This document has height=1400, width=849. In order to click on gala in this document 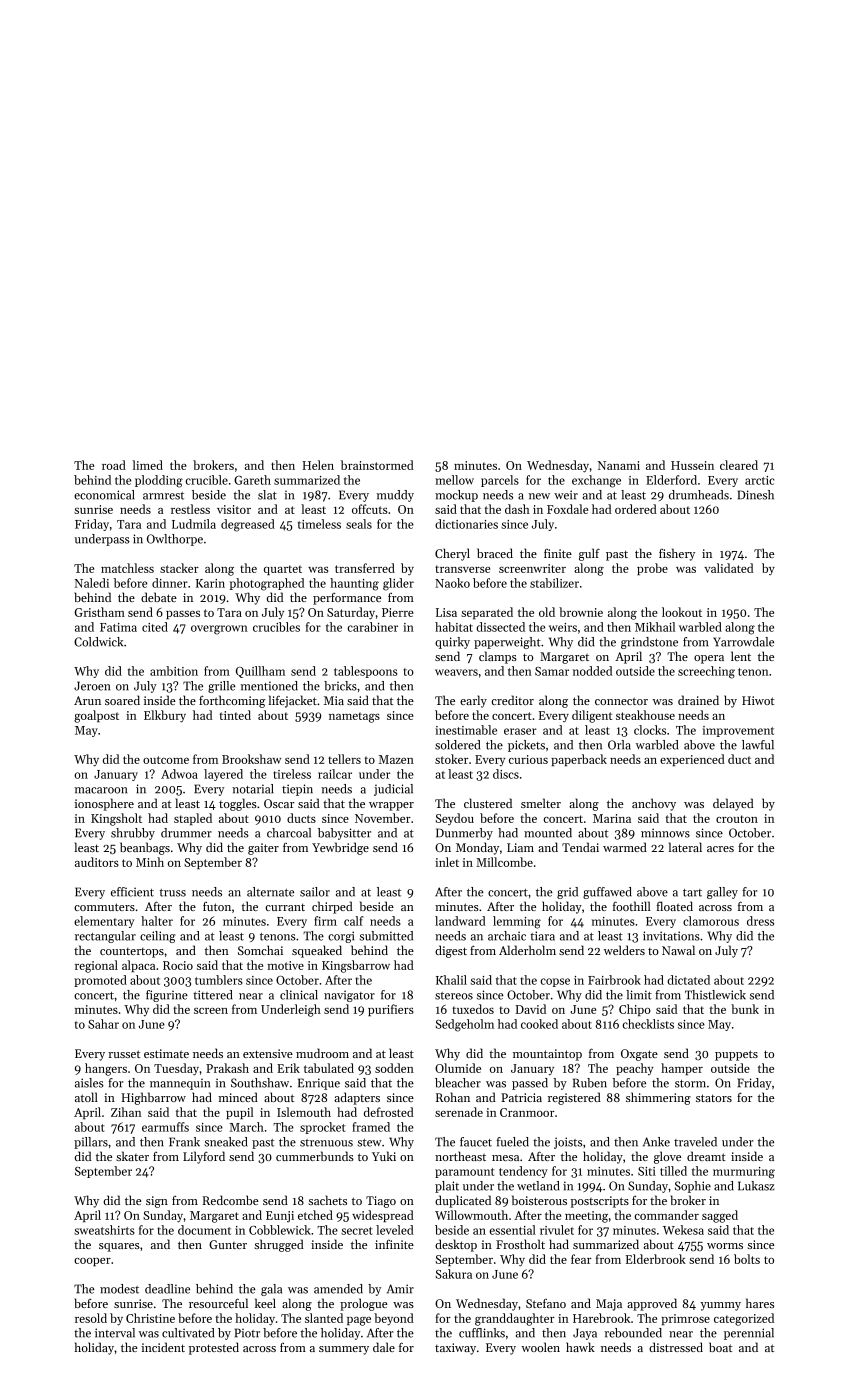, I will do `click(271, 1290)`.
